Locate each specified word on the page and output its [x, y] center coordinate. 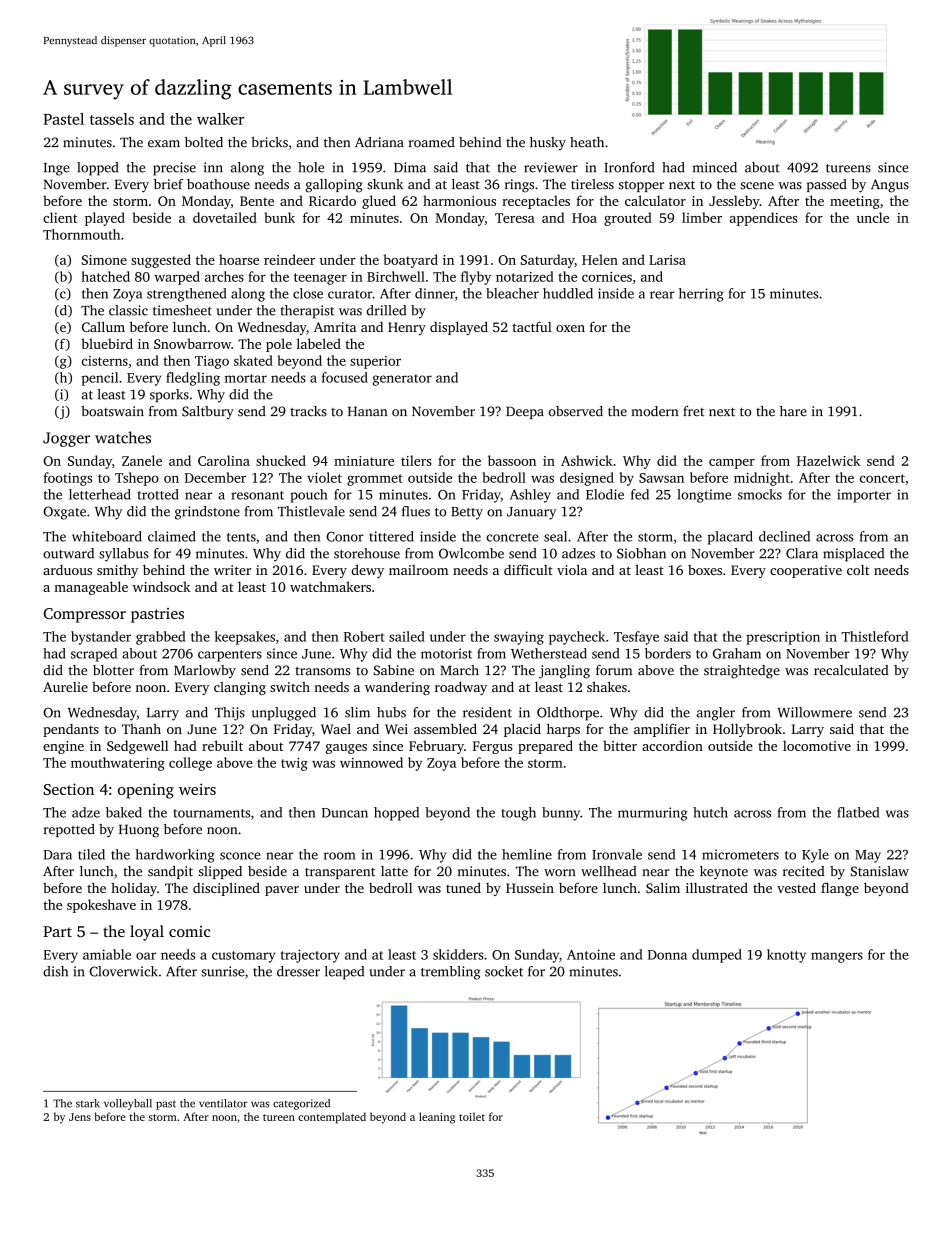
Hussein [530, 888]
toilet [472, 1116]
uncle [873, 217]
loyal [147, 933]
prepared [545, 747]
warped [177, 278]
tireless [592, 184]
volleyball [128, 1104]
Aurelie [65, 687]
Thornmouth [81, 234]
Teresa [515, 218]
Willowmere [814, 712]
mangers [837, 957]
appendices [764, 219]
